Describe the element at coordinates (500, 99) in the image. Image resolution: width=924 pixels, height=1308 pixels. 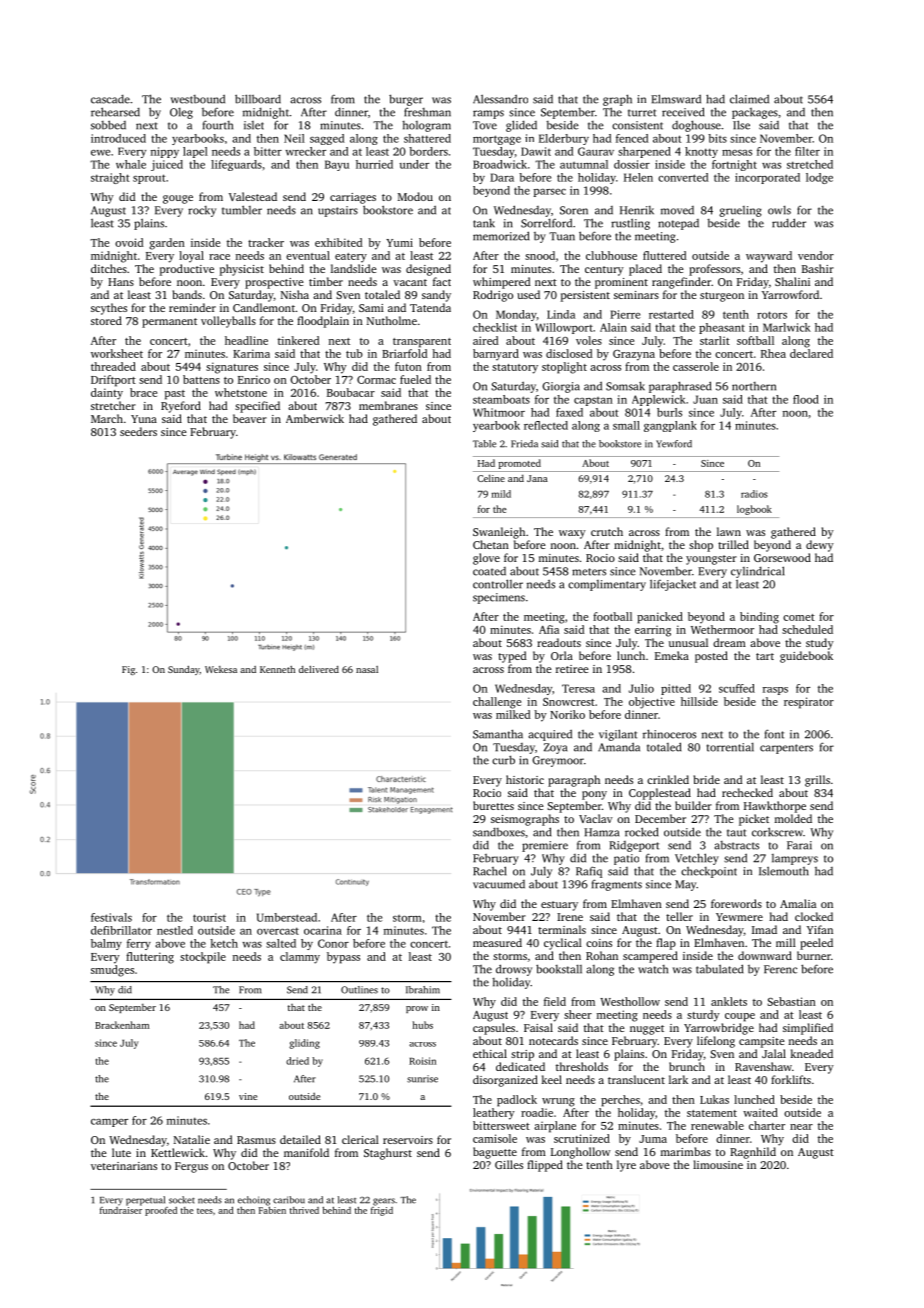
I see `Alessandro` at that location.
